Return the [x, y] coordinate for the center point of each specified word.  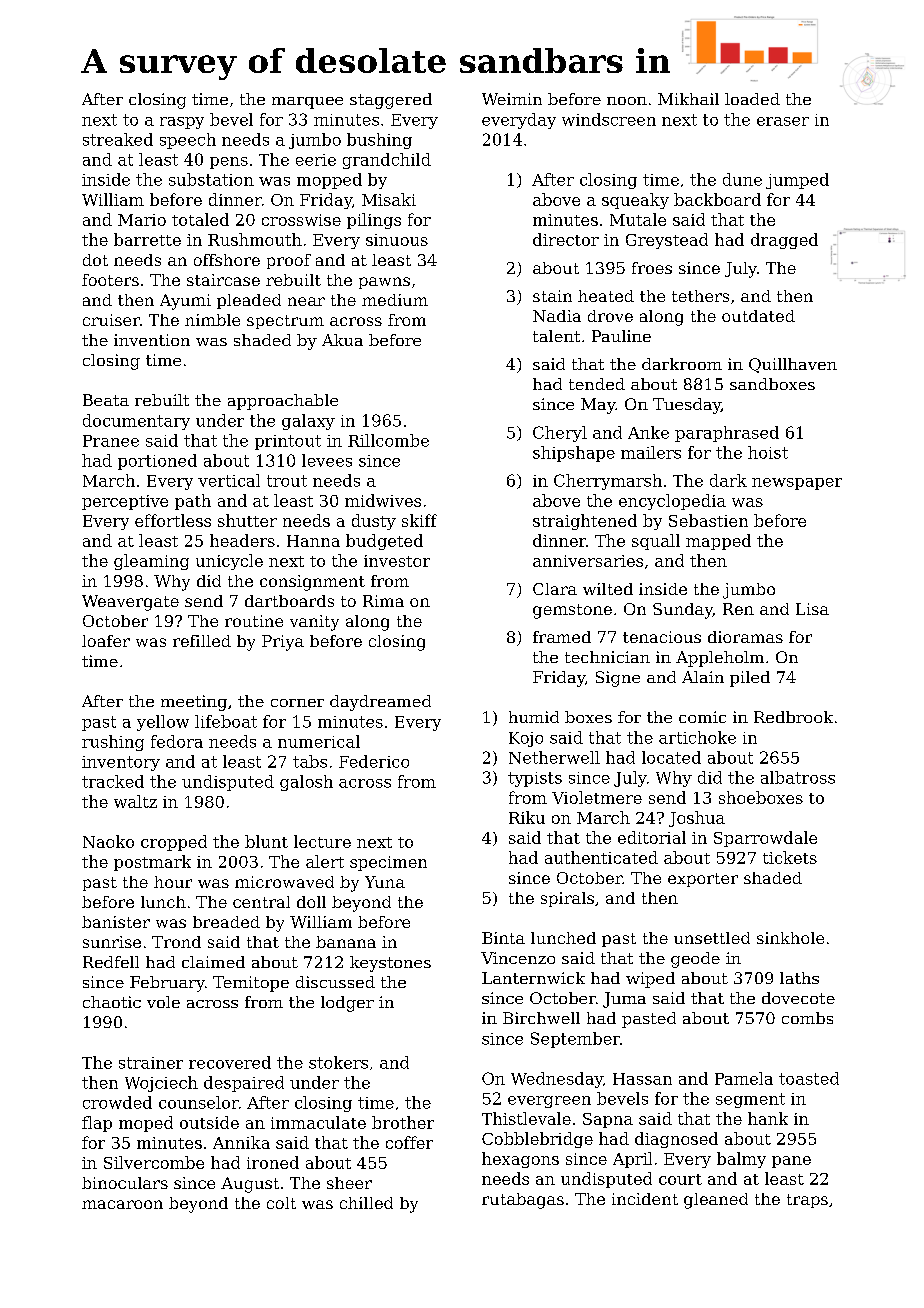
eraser [783, 121]
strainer [151, 1063]
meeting [194, 703]
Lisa [812, 609]
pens [229, 163]
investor [397, 561]
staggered [391, 101]
